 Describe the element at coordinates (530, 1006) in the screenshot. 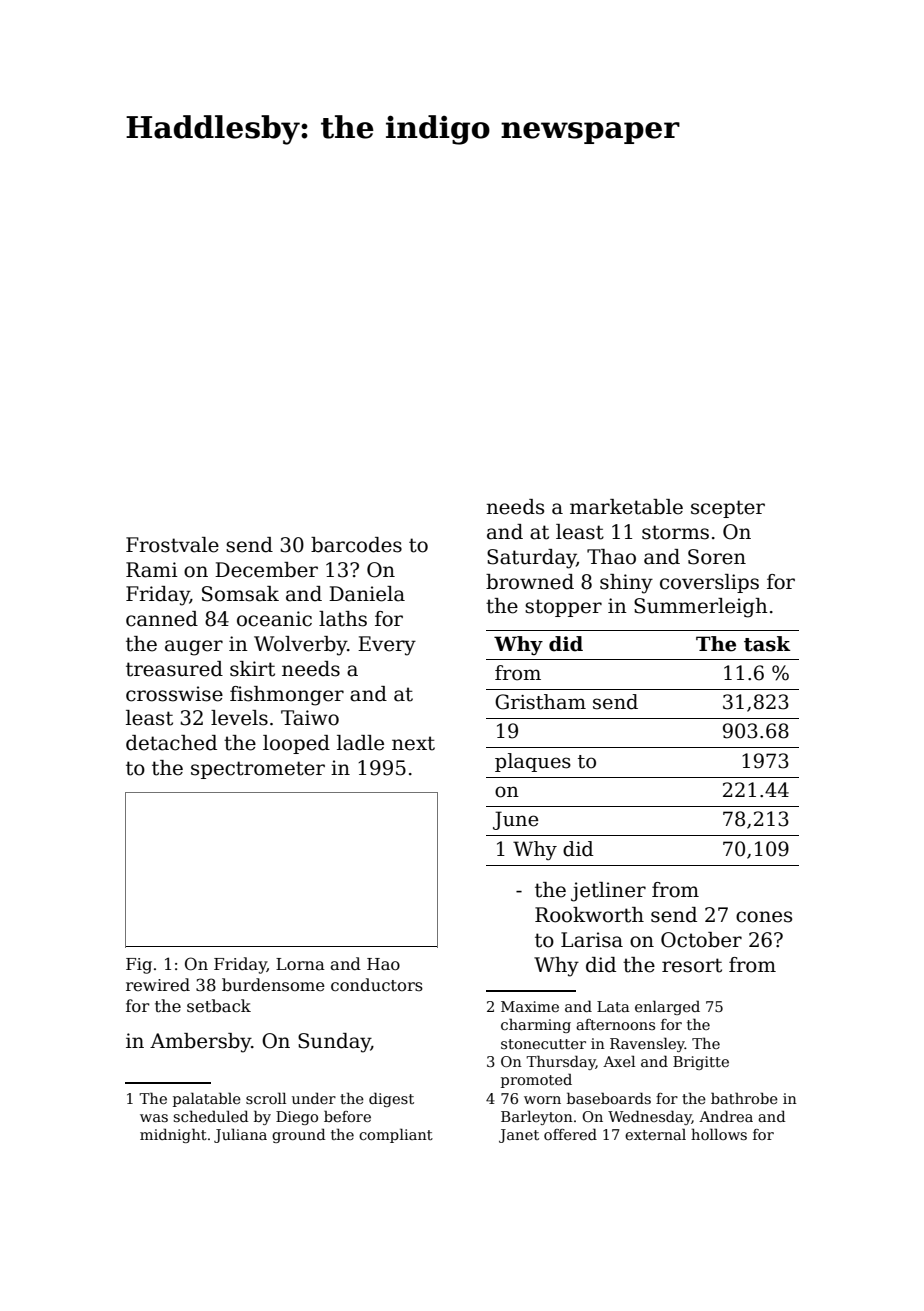

I see `Maxime` at that location.
